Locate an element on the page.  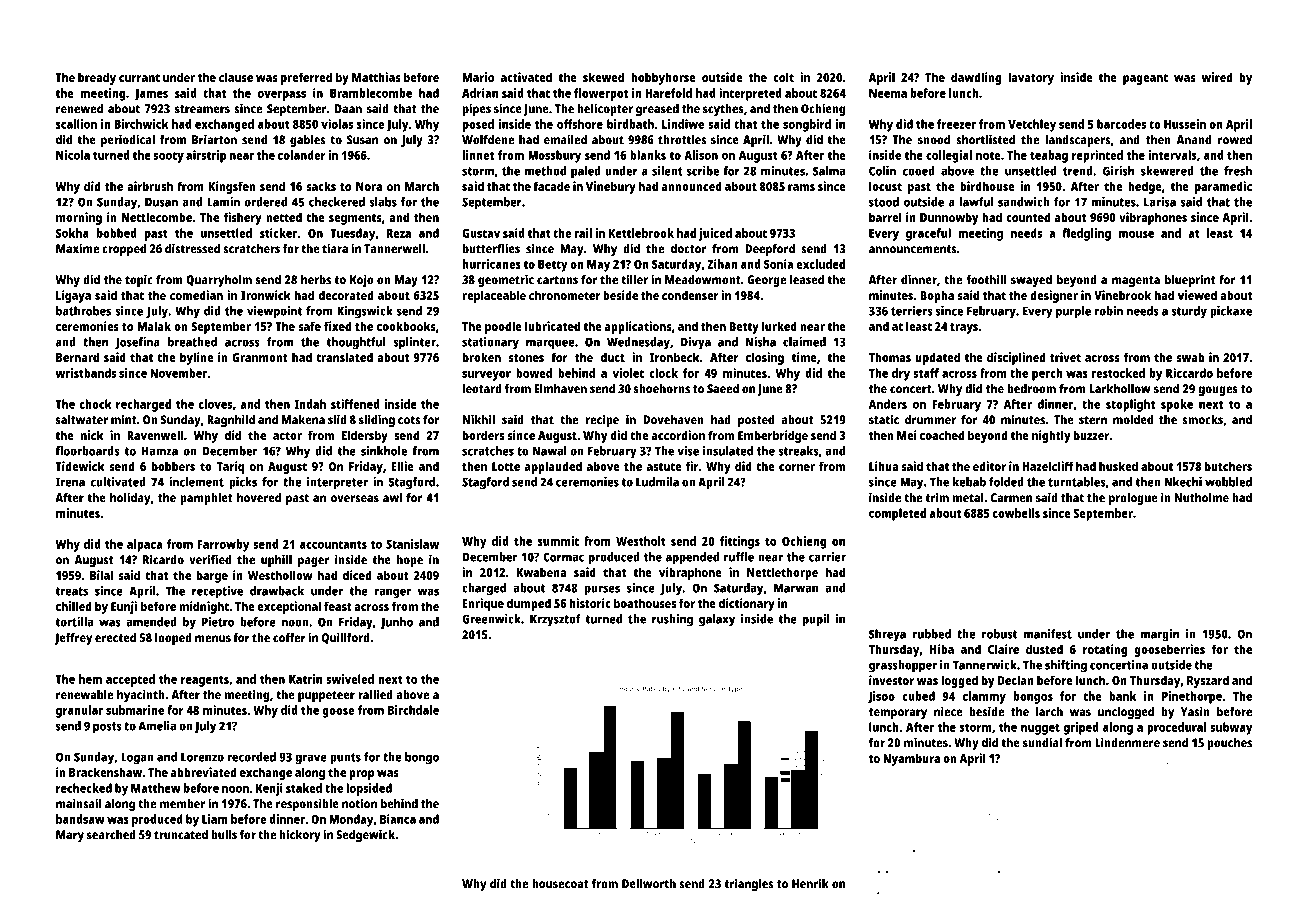
wired is located at coordinates (1217, 77).
